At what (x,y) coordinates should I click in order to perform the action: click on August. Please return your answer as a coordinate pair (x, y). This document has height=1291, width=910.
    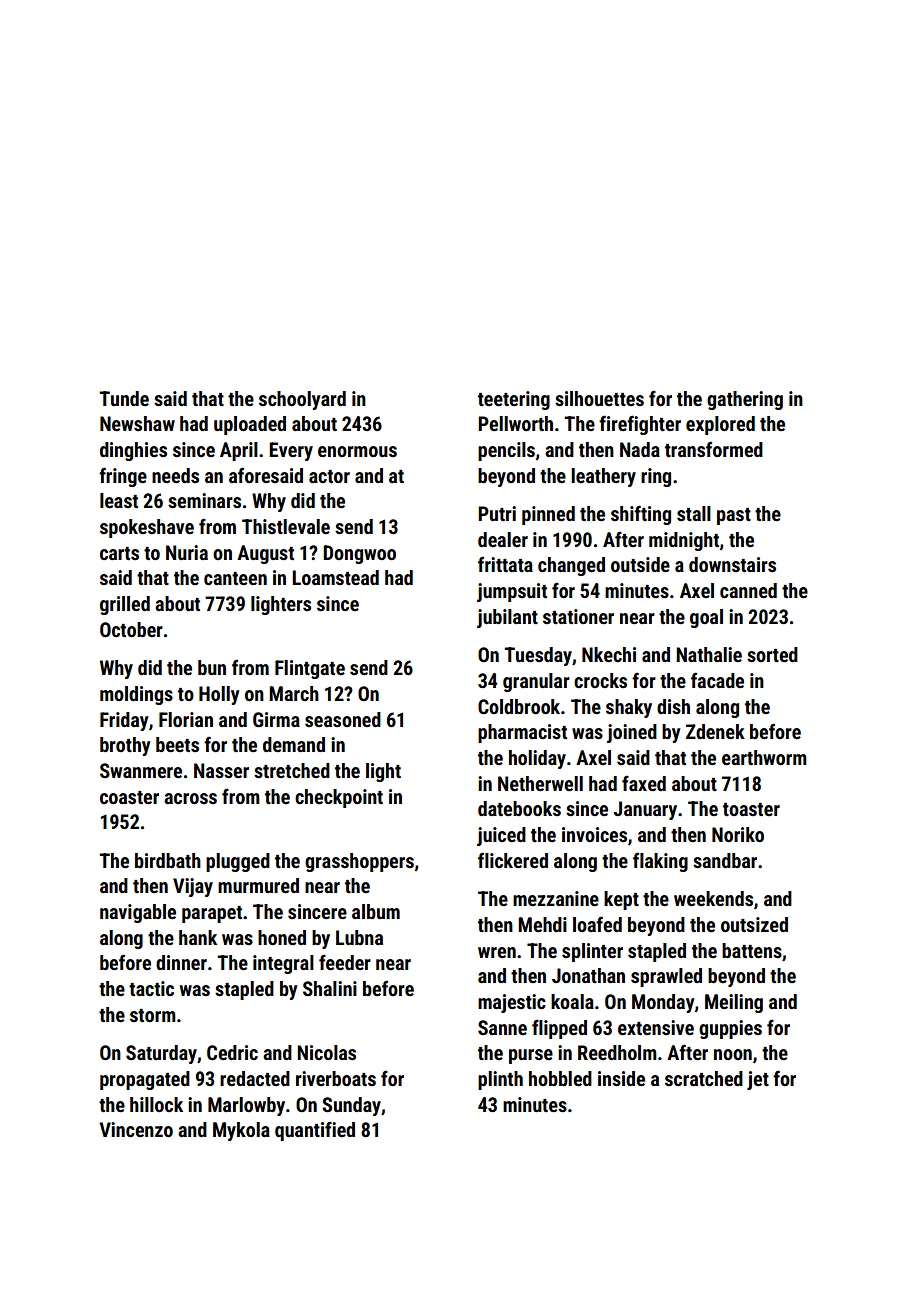
    Looking at the image, I should click on (265, 554).
